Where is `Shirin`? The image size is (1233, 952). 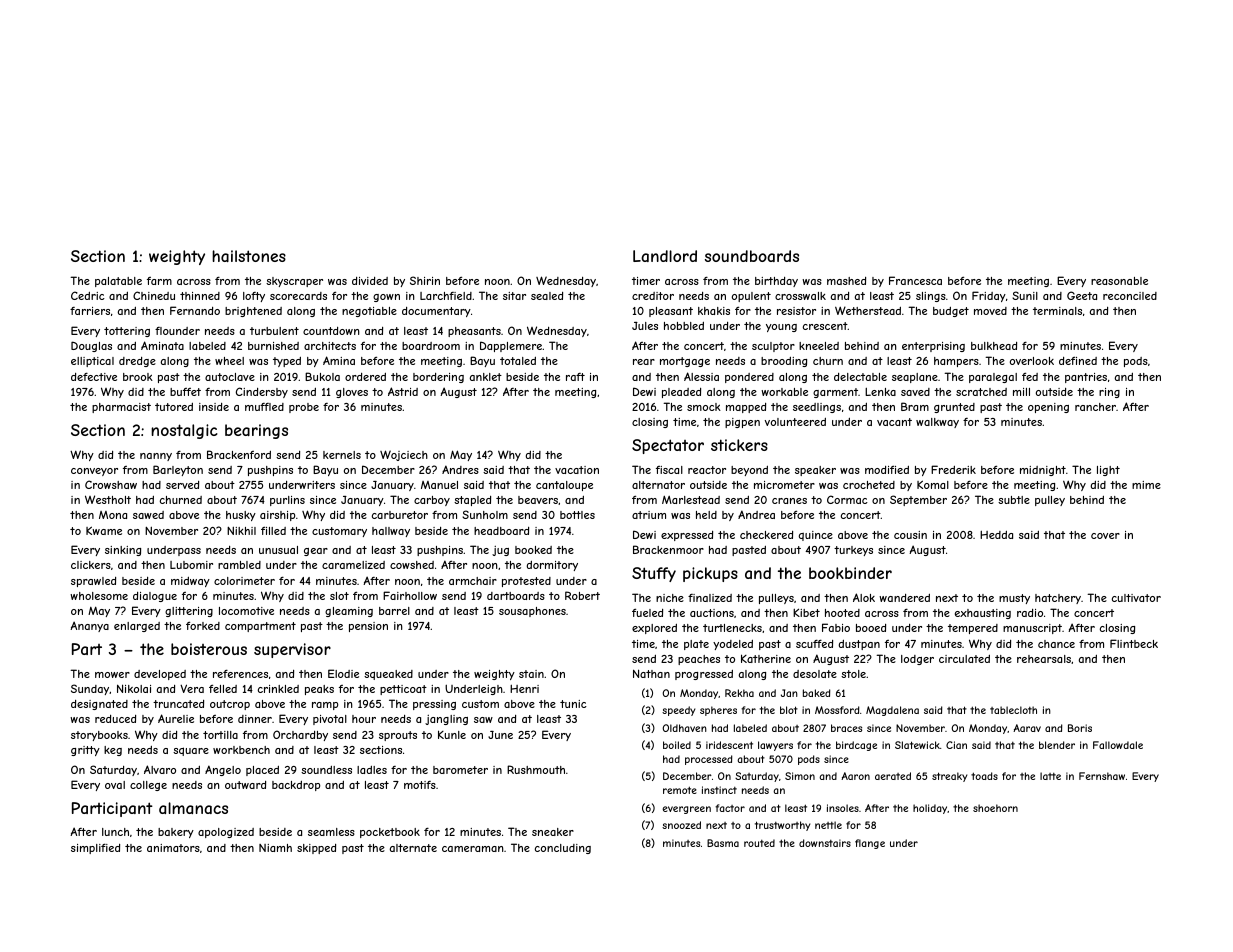
Shirin is located at coordinates (425, 280).
